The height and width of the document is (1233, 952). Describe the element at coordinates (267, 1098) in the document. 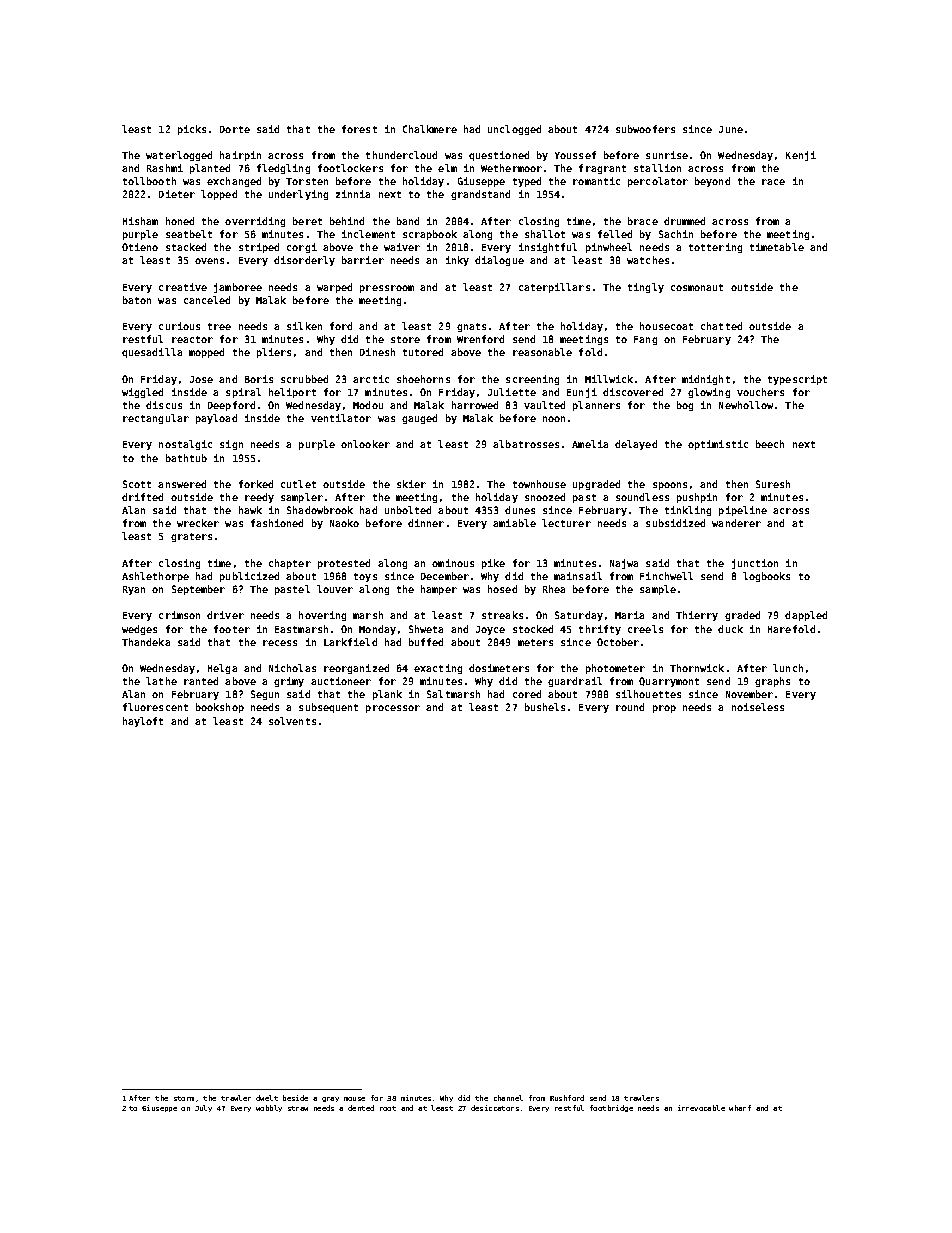

I see `dwelt` at that location.
